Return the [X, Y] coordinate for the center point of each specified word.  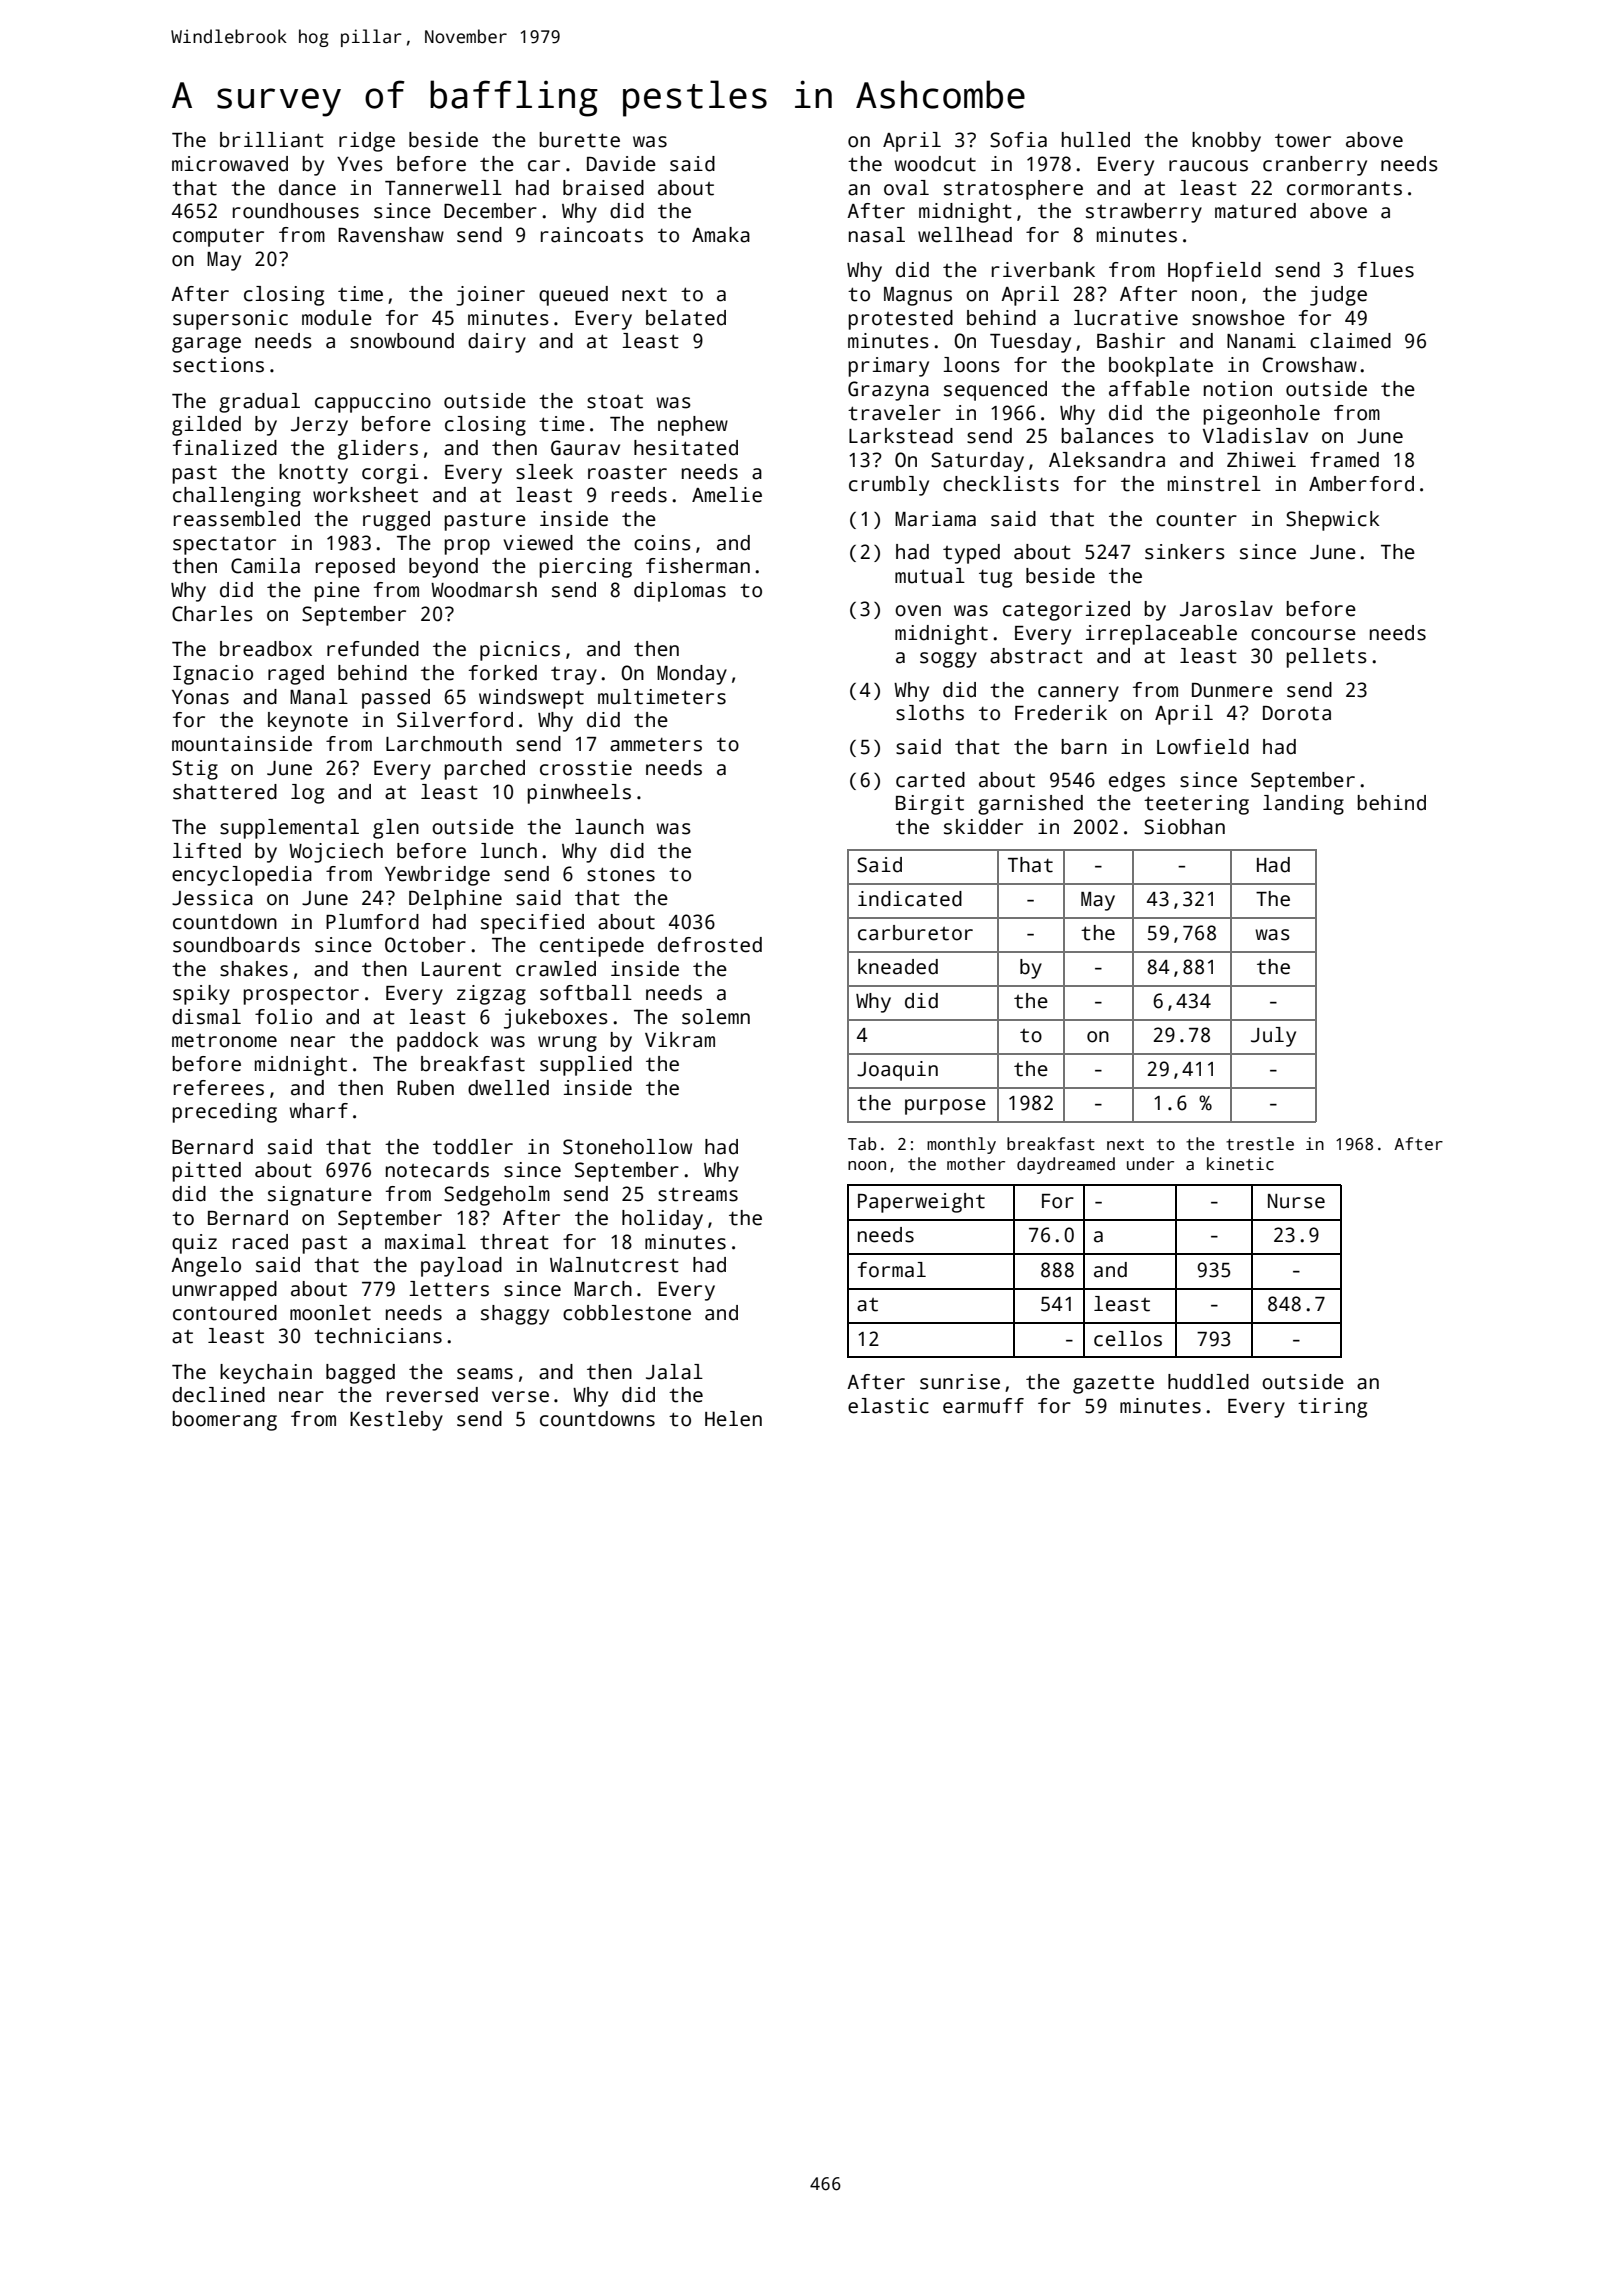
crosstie [586, 768]
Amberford [1361, 484]
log [307, 794]
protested [900, 320]
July [1273, 1037]
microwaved [230, 164]
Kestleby [396, 1421]
